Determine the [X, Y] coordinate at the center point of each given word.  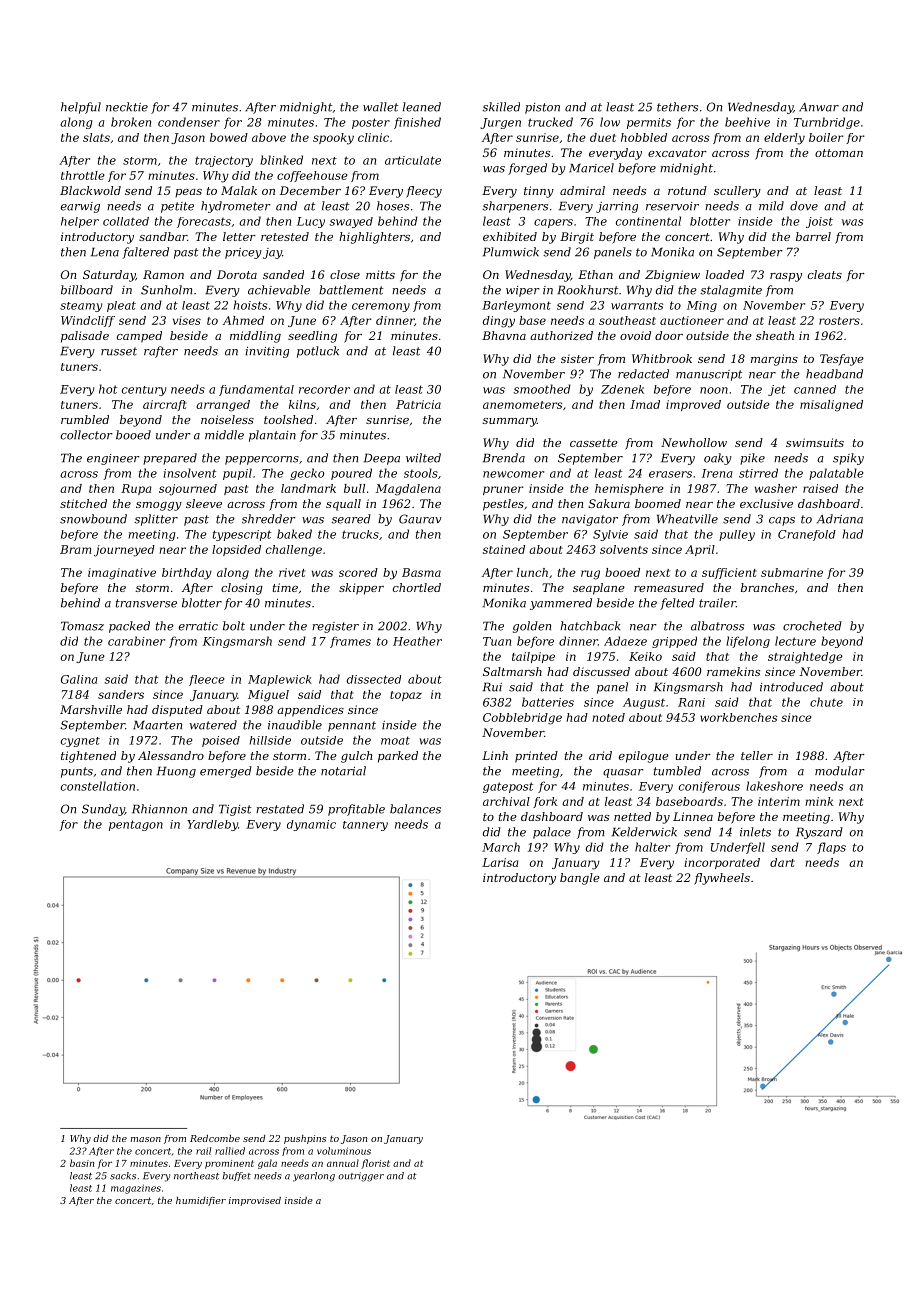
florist [375, 1164]
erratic [198, 626]
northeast [196, 1176]
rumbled [85, 419]
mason [146, 1139]
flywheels [722, 879]
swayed [351, 222]
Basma [421, 572]
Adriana [840, 519]
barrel [813, 236]
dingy [499, 322]
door [669, 335]
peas [188, 193]
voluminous [344, 1151]
